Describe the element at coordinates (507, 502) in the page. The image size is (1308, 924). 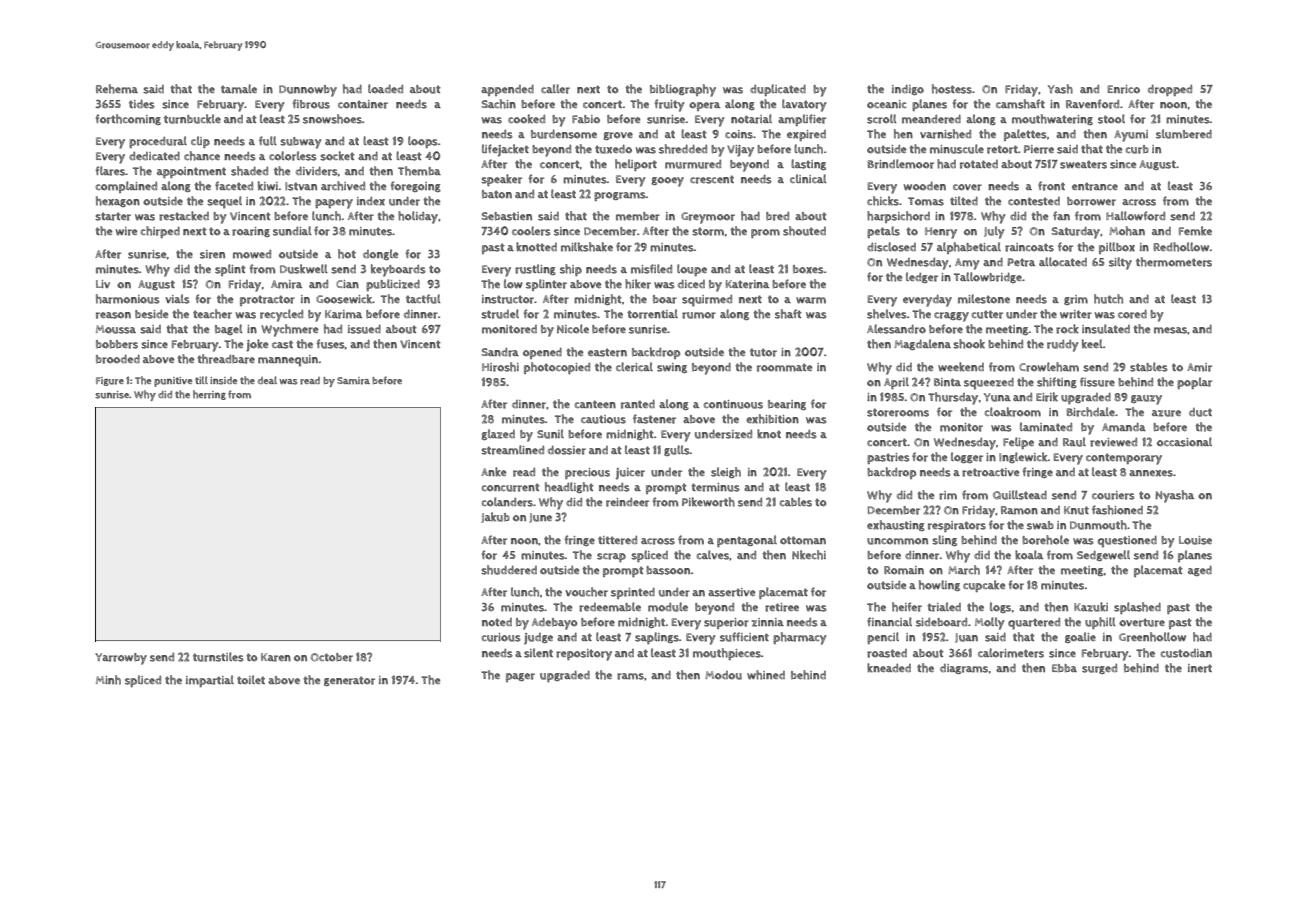
I see `colanders` at that location.
